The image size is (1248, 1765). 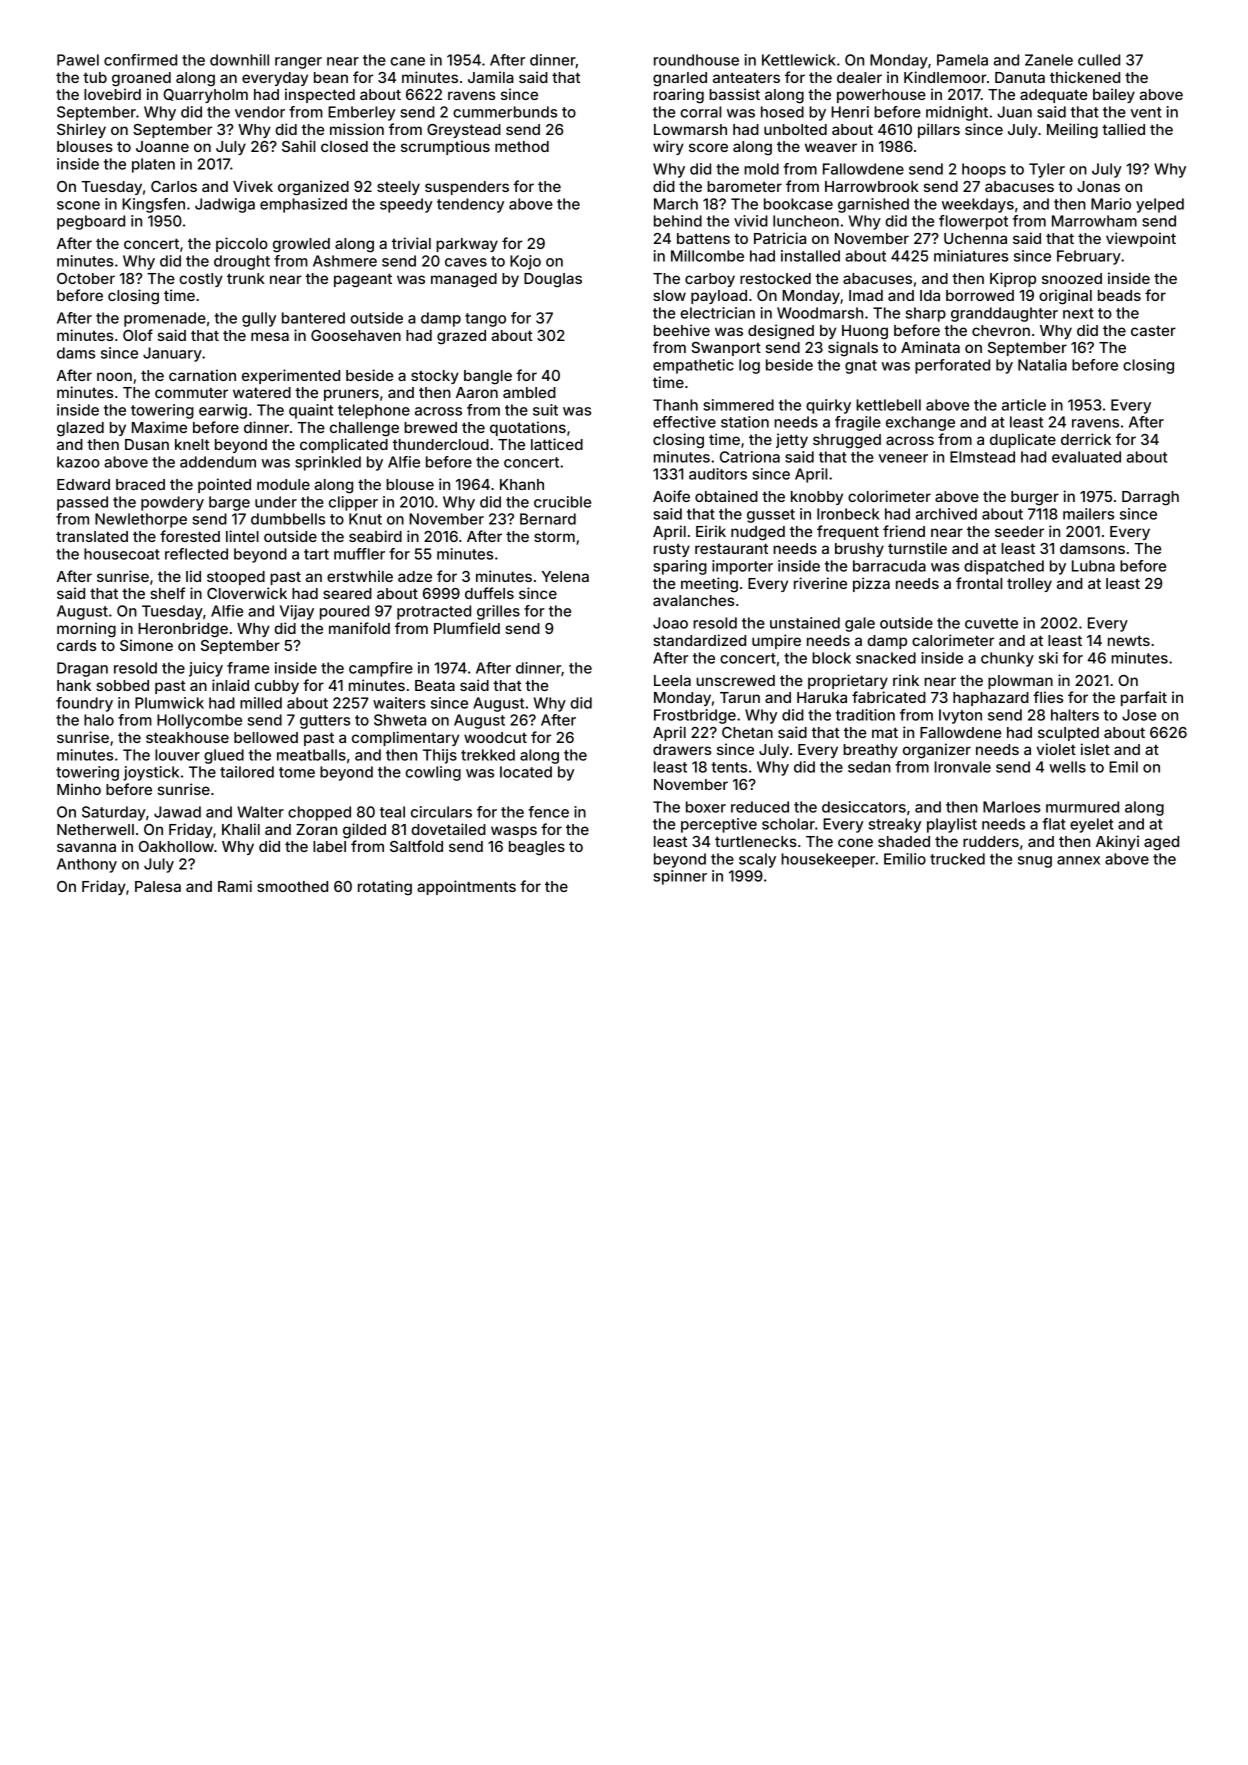 I want to click on Yelena, so click(x=565, y=576).
